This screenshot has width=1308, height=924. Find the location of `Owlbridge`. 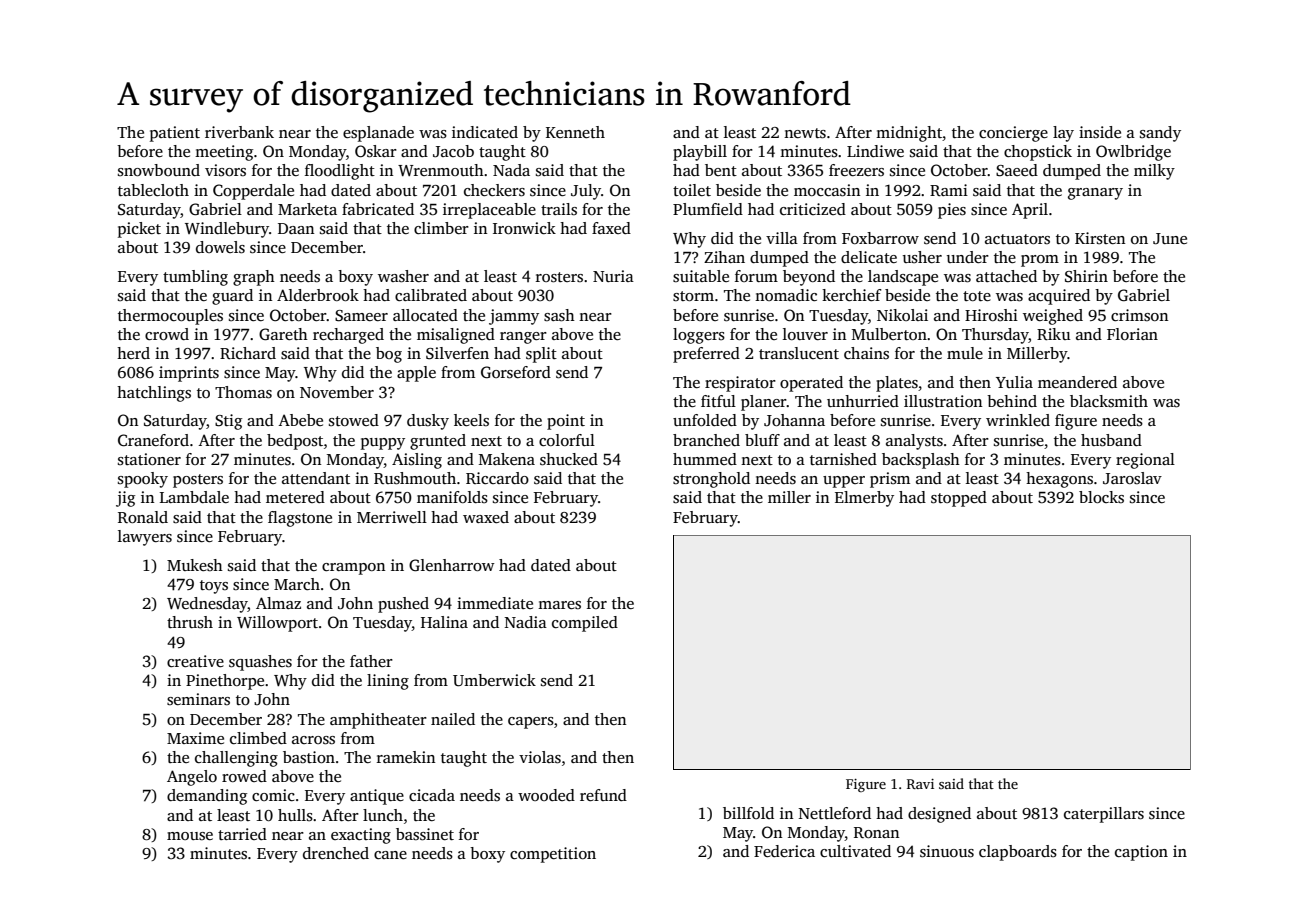

Owlbridge is located at coordinates (1133, 153).
